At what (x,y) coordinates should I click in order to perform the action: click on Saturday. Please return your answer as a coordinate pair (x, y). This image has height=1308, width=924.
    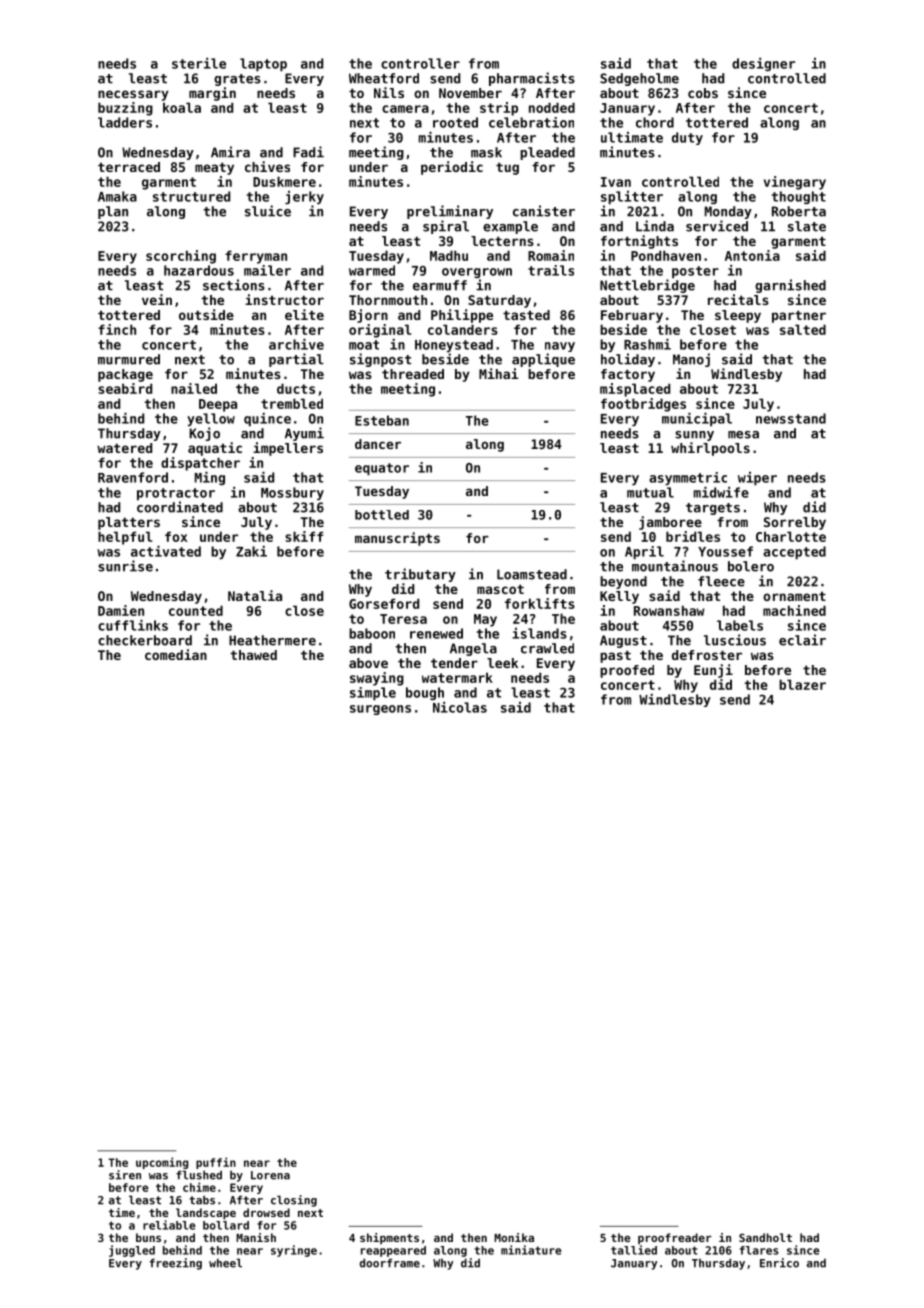
    Looking at the image, I should click on (499, 301).
